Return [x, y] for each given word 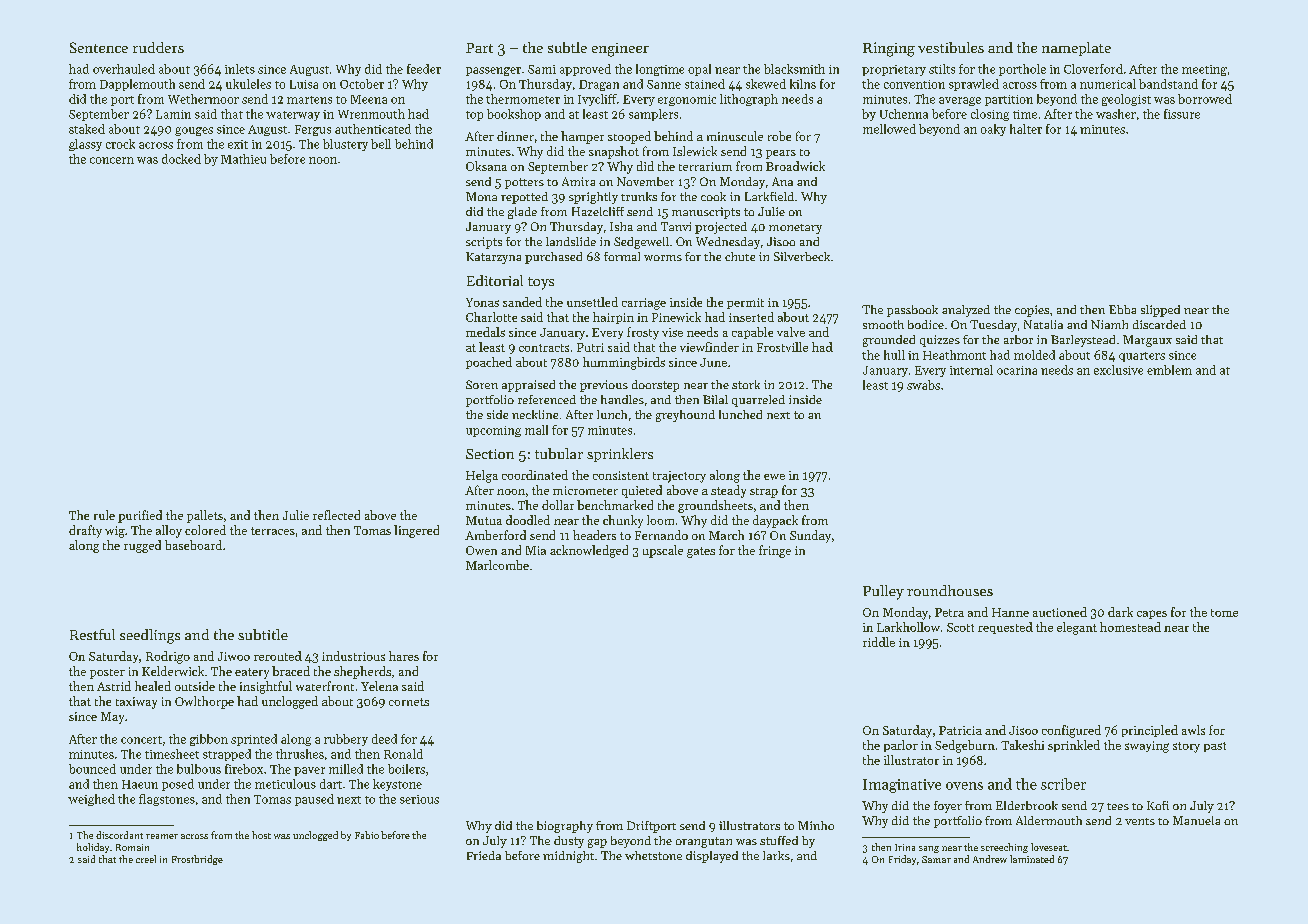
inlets [240, 69]
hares [404, 656]
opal [699, 70]
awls [1193, 730]
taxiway [136, 703]
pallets [205, 516]
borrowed [1205, 99]
